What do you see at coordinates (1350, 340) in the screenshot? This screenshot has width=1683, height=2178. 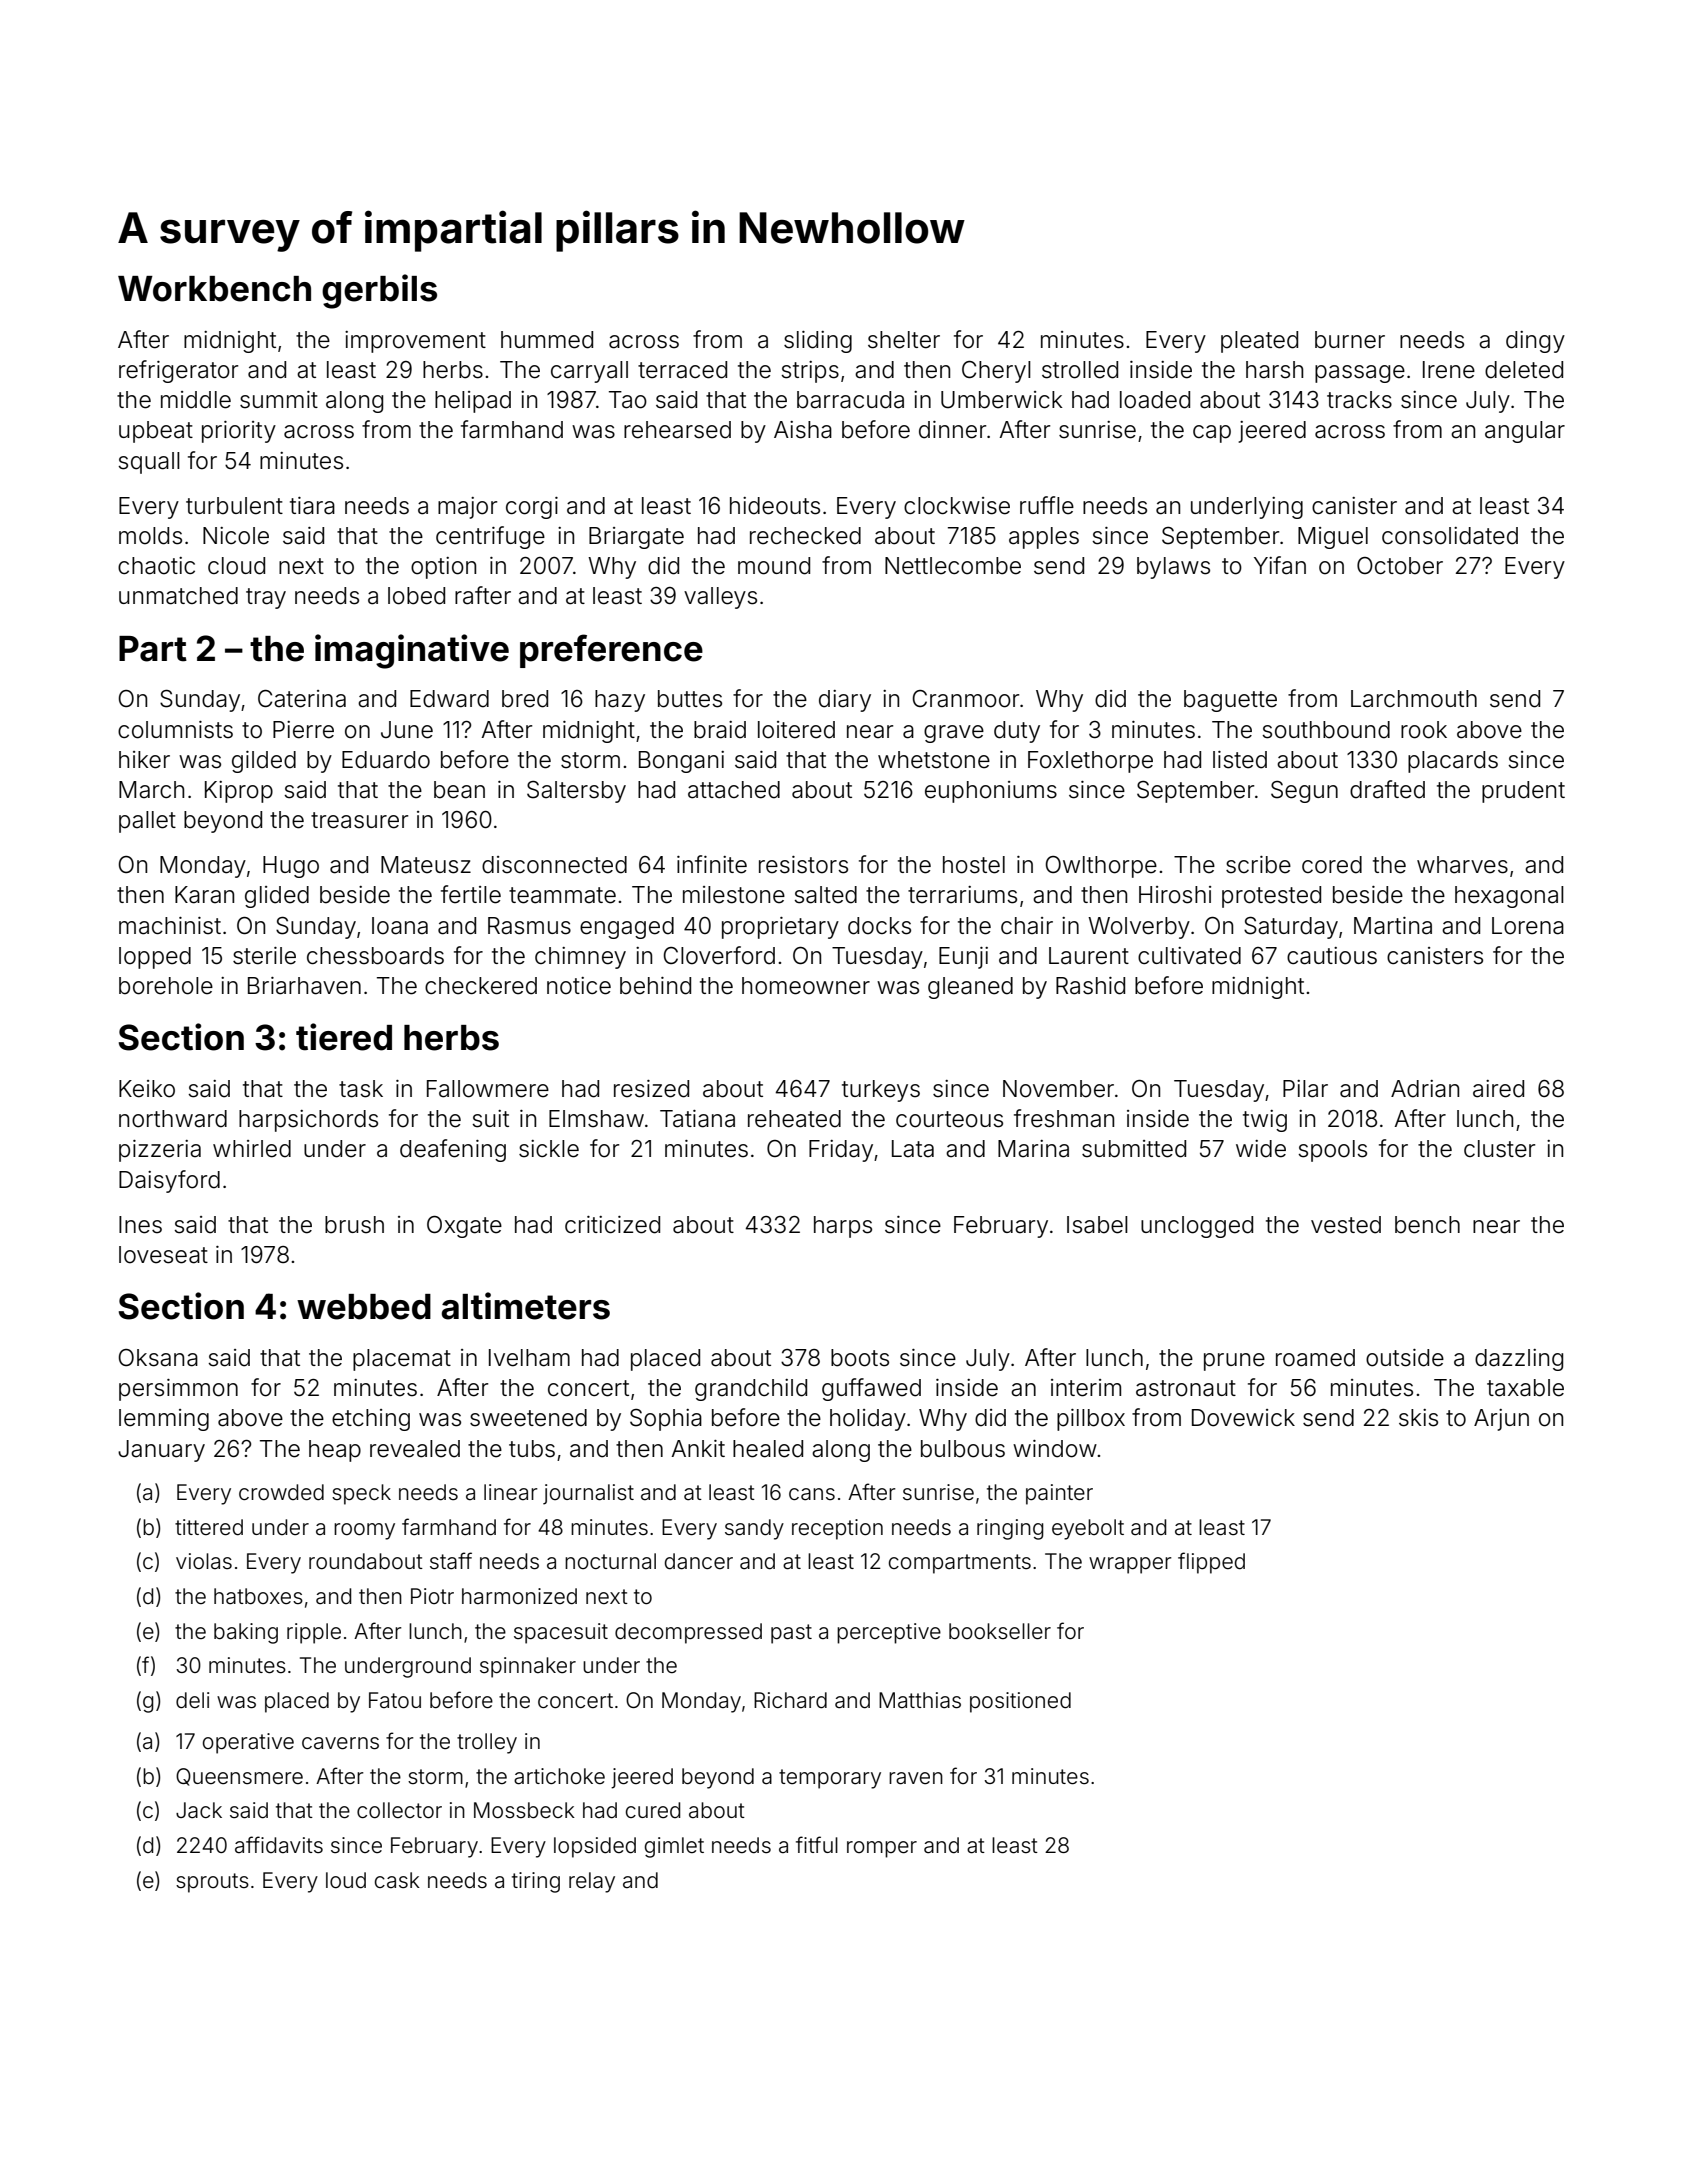 I see `burner` at bounding box center [1350, 340].
